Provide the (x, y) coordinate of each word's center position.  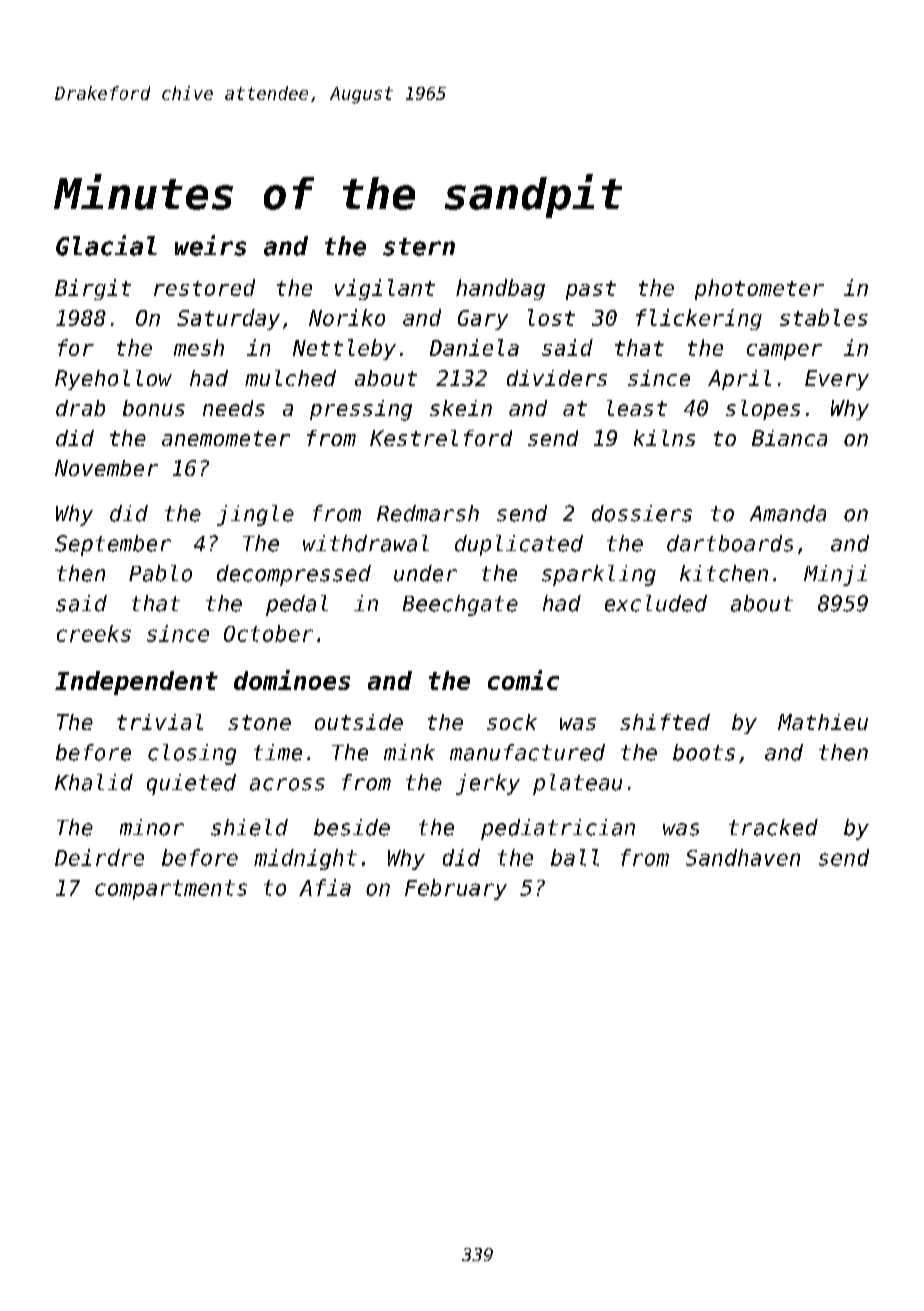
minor (152, 827)
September (113, 545)
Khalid (94, 782)
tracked (773, 827)
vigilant (385, 289)
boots (704, 752)
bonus (154, 408)
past (591, 290)
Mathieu (823, 722)
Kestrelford (441, 438)
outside (359, 722)
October (268, 633)
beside (352, 827)
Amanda (788, 513)
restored (204, 287)
